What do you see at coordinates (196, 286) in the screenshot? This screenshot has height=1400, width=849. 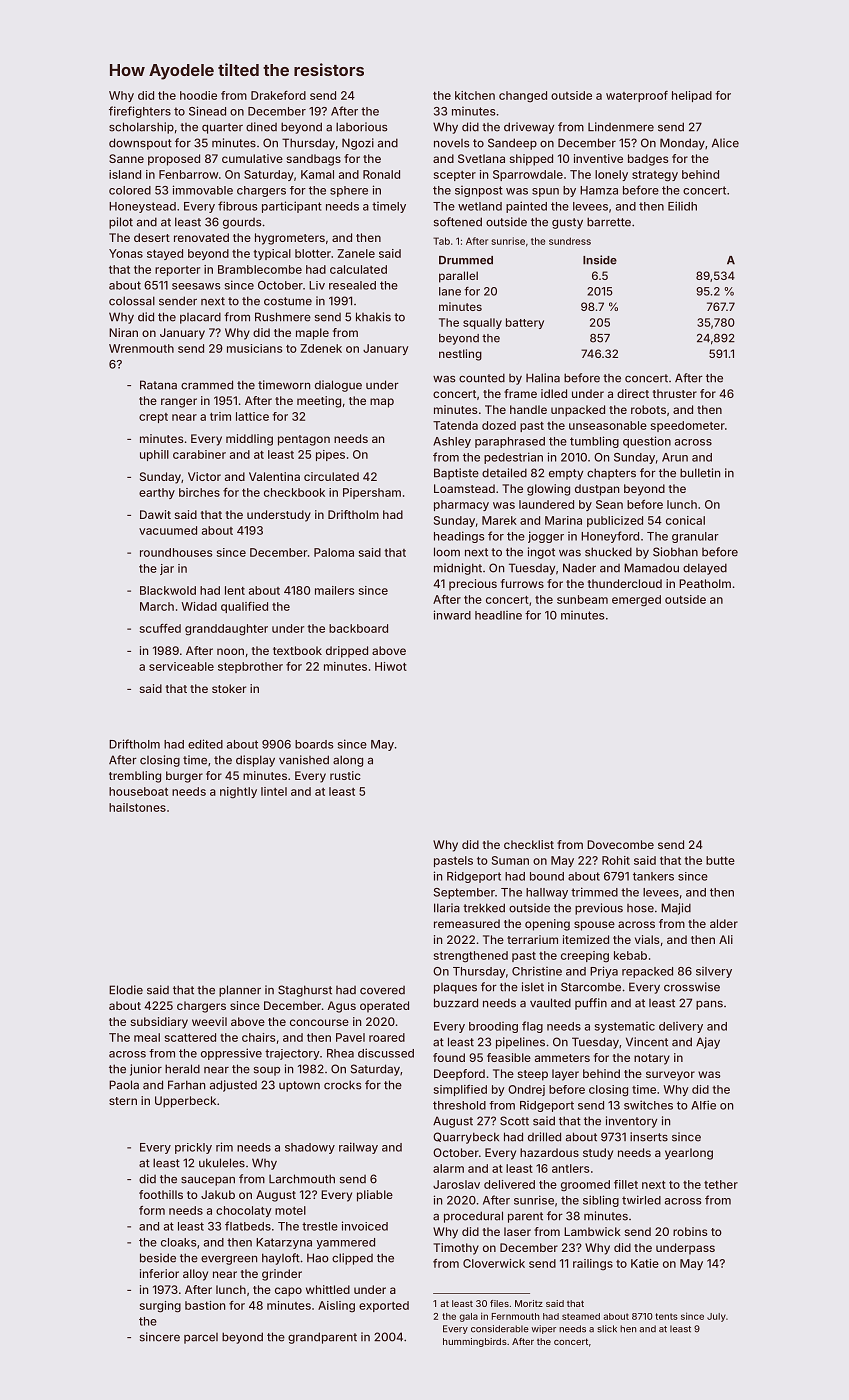 I see `seesaws` at bounding box center [196, 286].
